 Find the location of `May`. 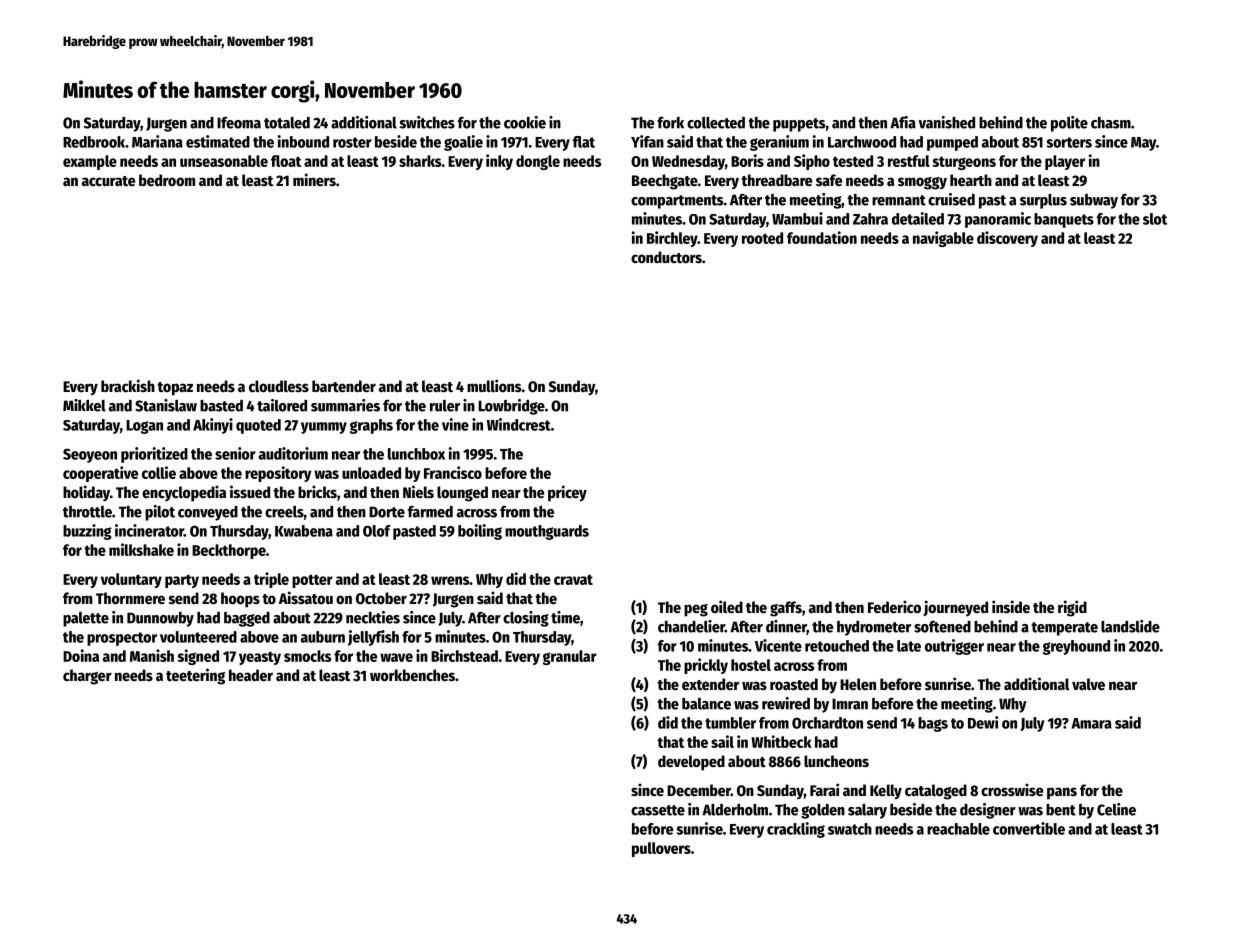

May is located at coordinates (1143, 144).
